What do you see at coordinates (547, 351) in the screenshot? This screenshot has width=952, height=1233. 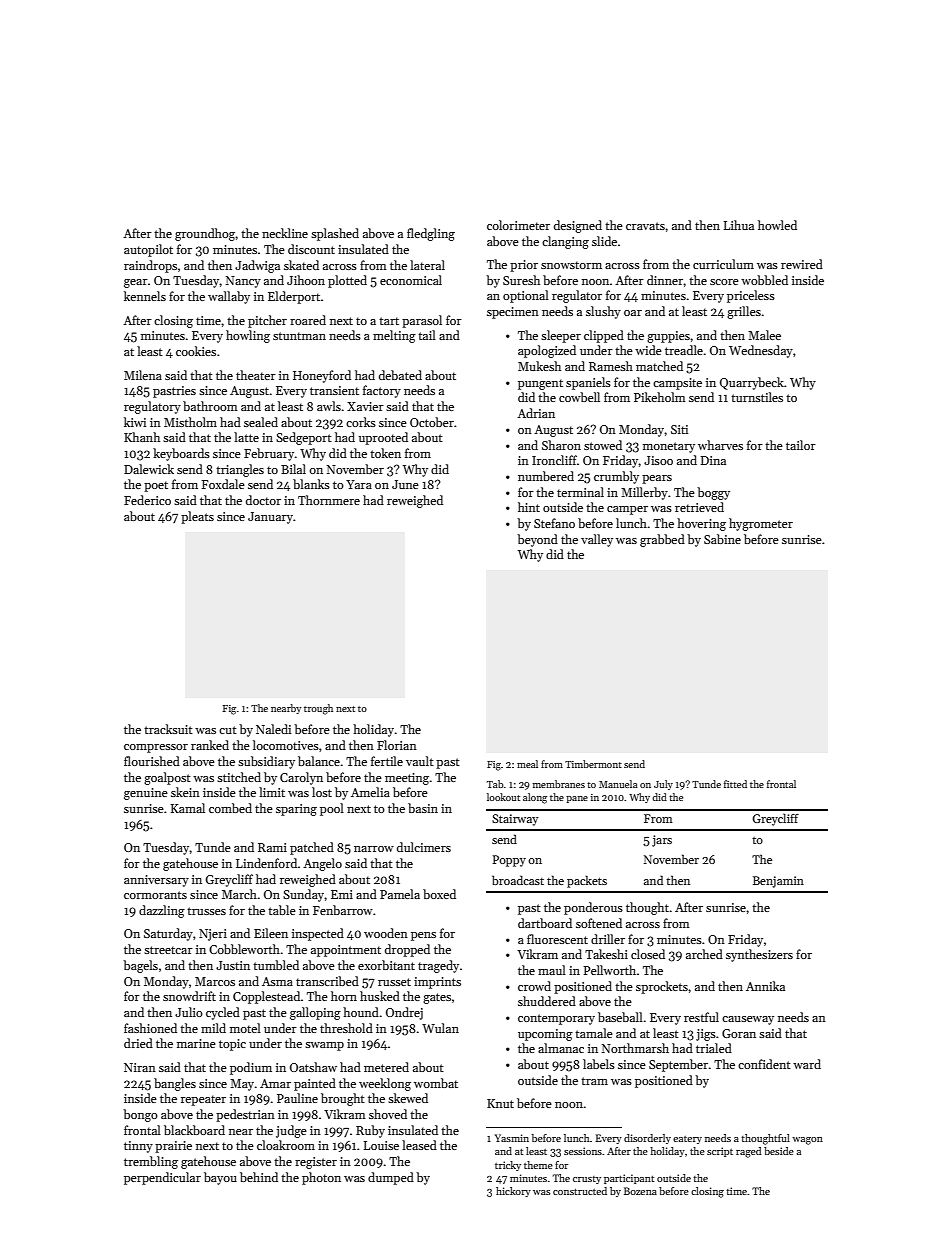 I see `apologized` at bounding box center [547, 351].
